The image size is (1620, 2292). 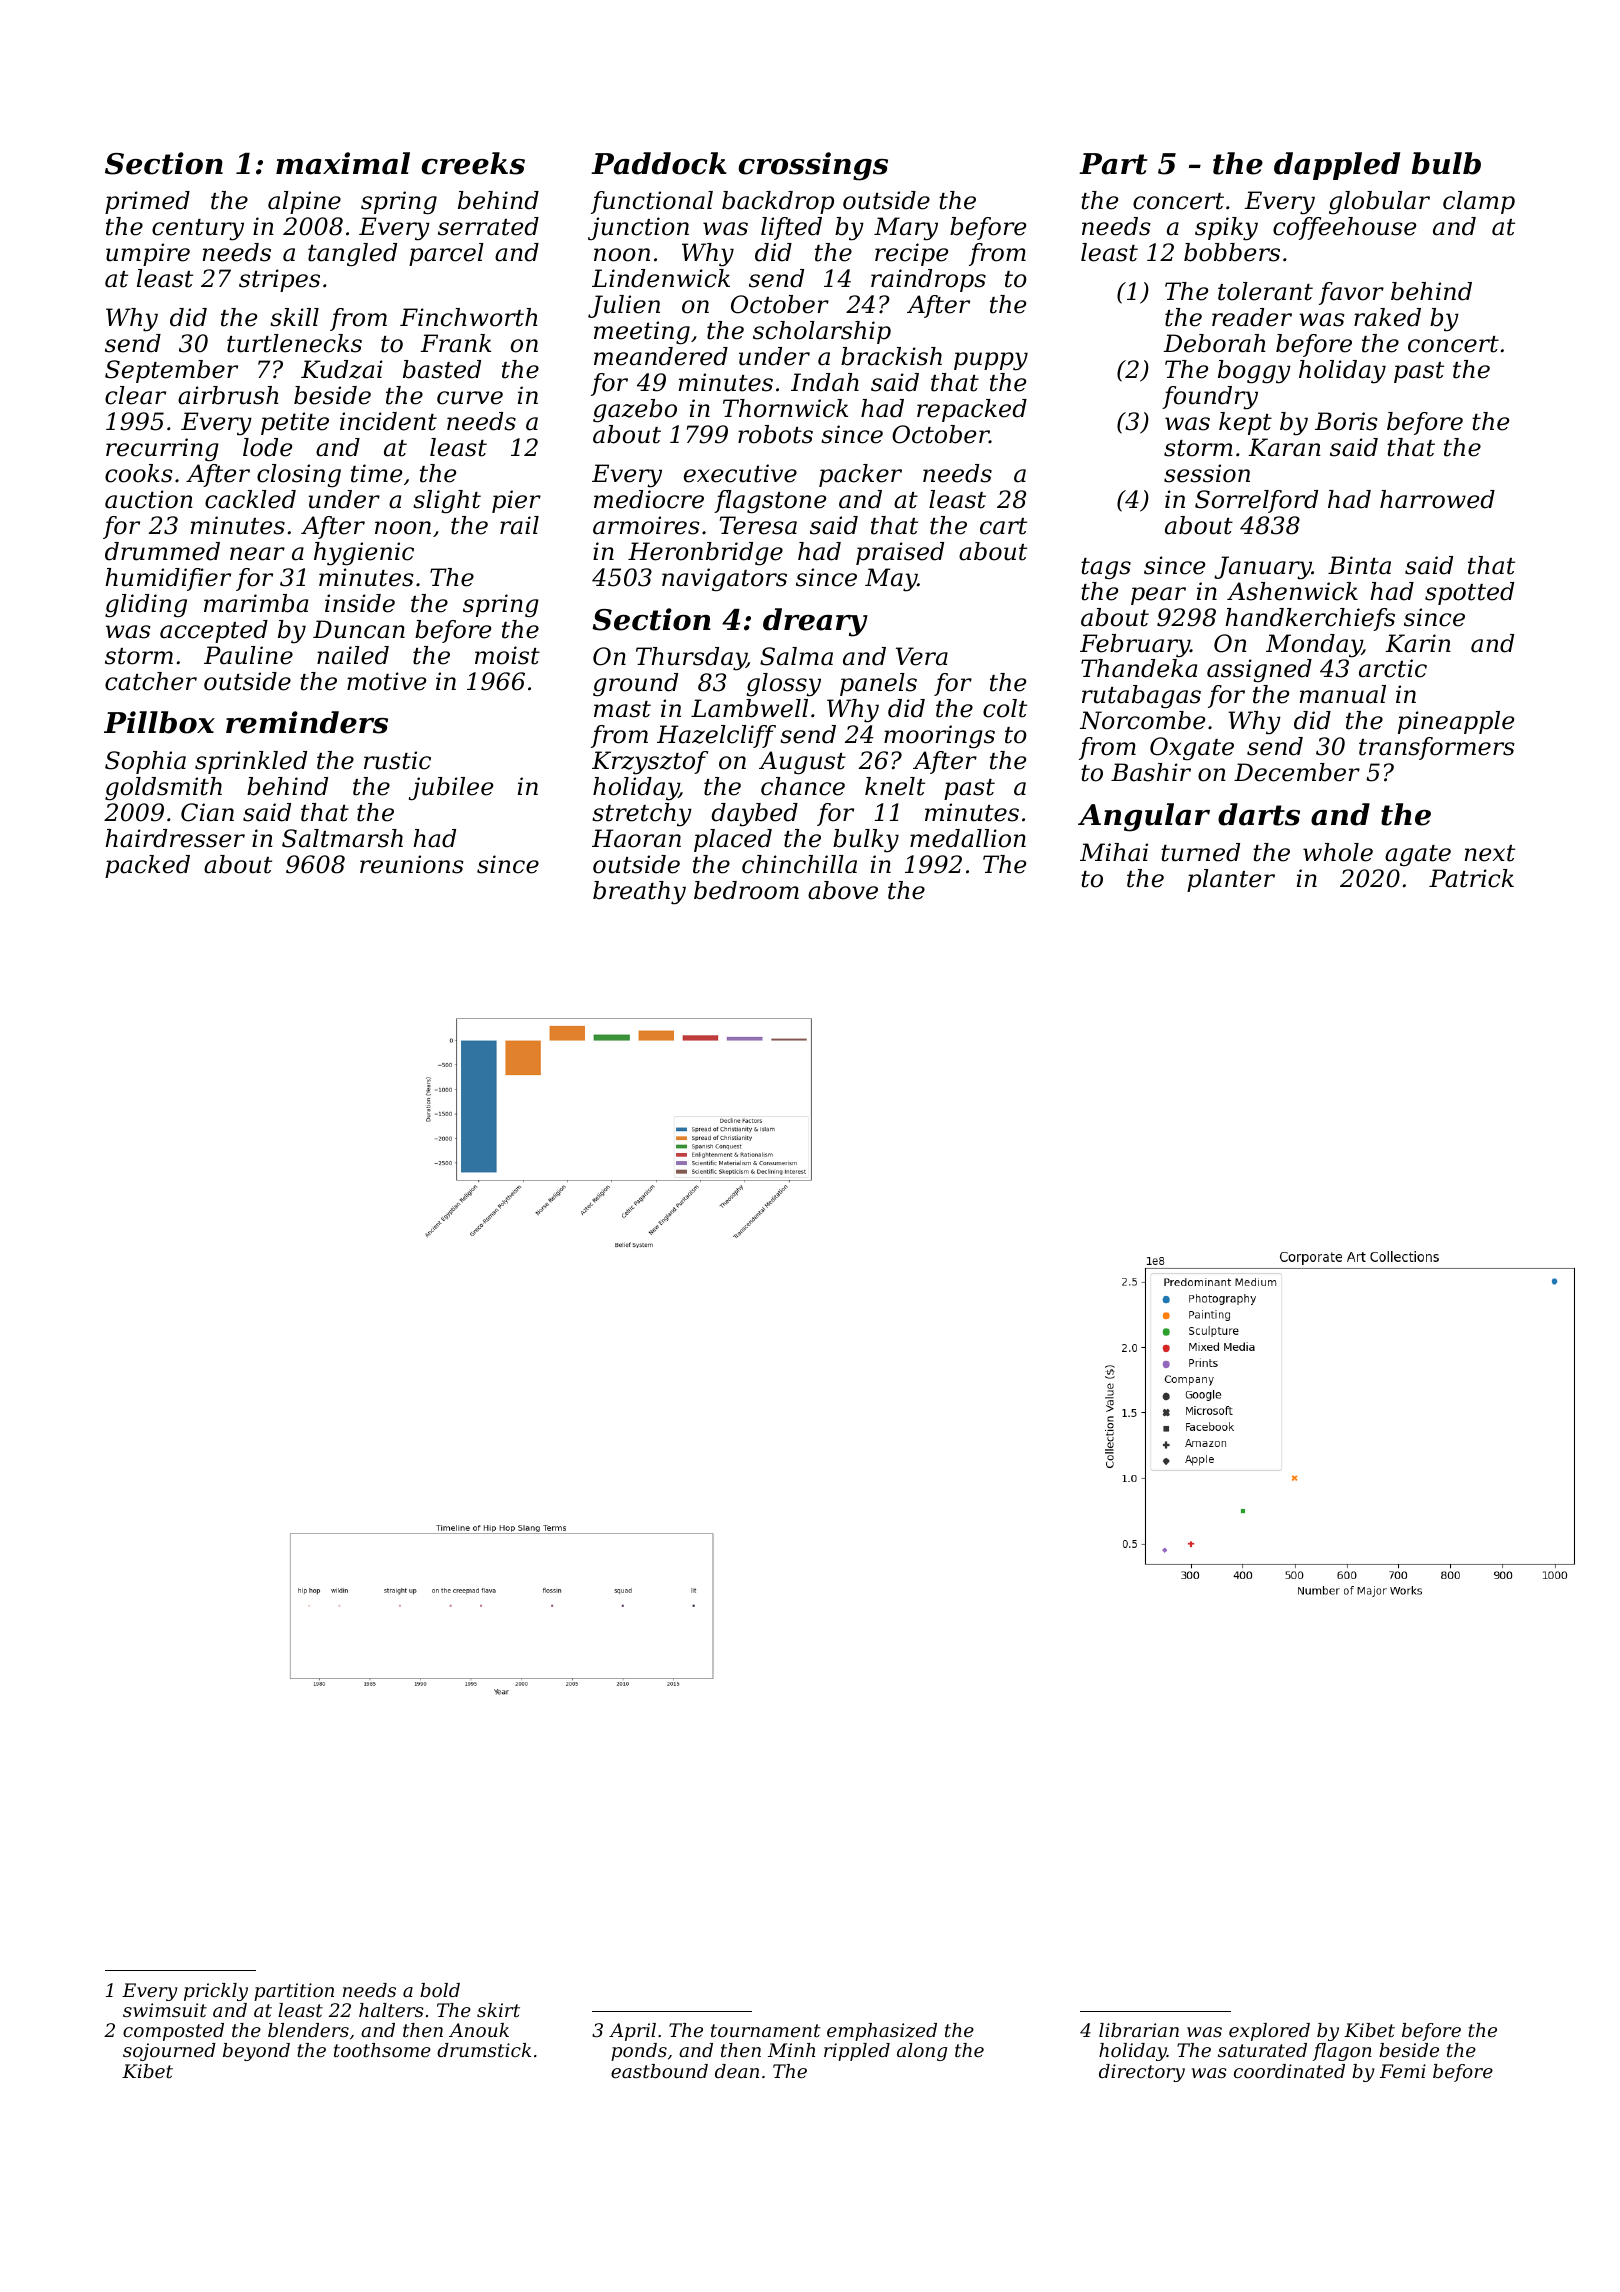 I want to click on dean, so click(x=737, y=2071).
